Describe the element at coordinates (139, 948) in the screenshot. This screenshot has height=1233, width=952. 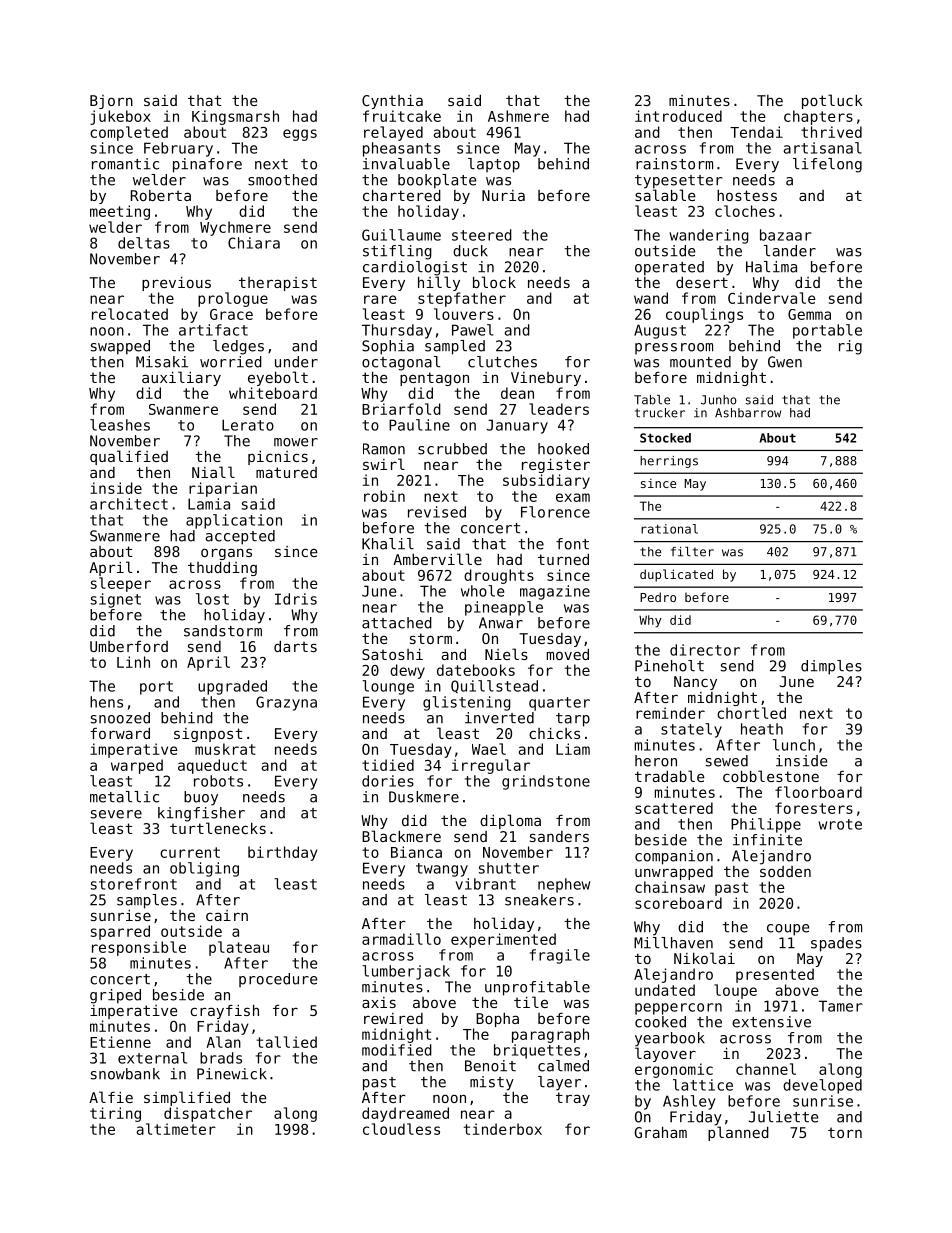
I see `responsible` at that location.
